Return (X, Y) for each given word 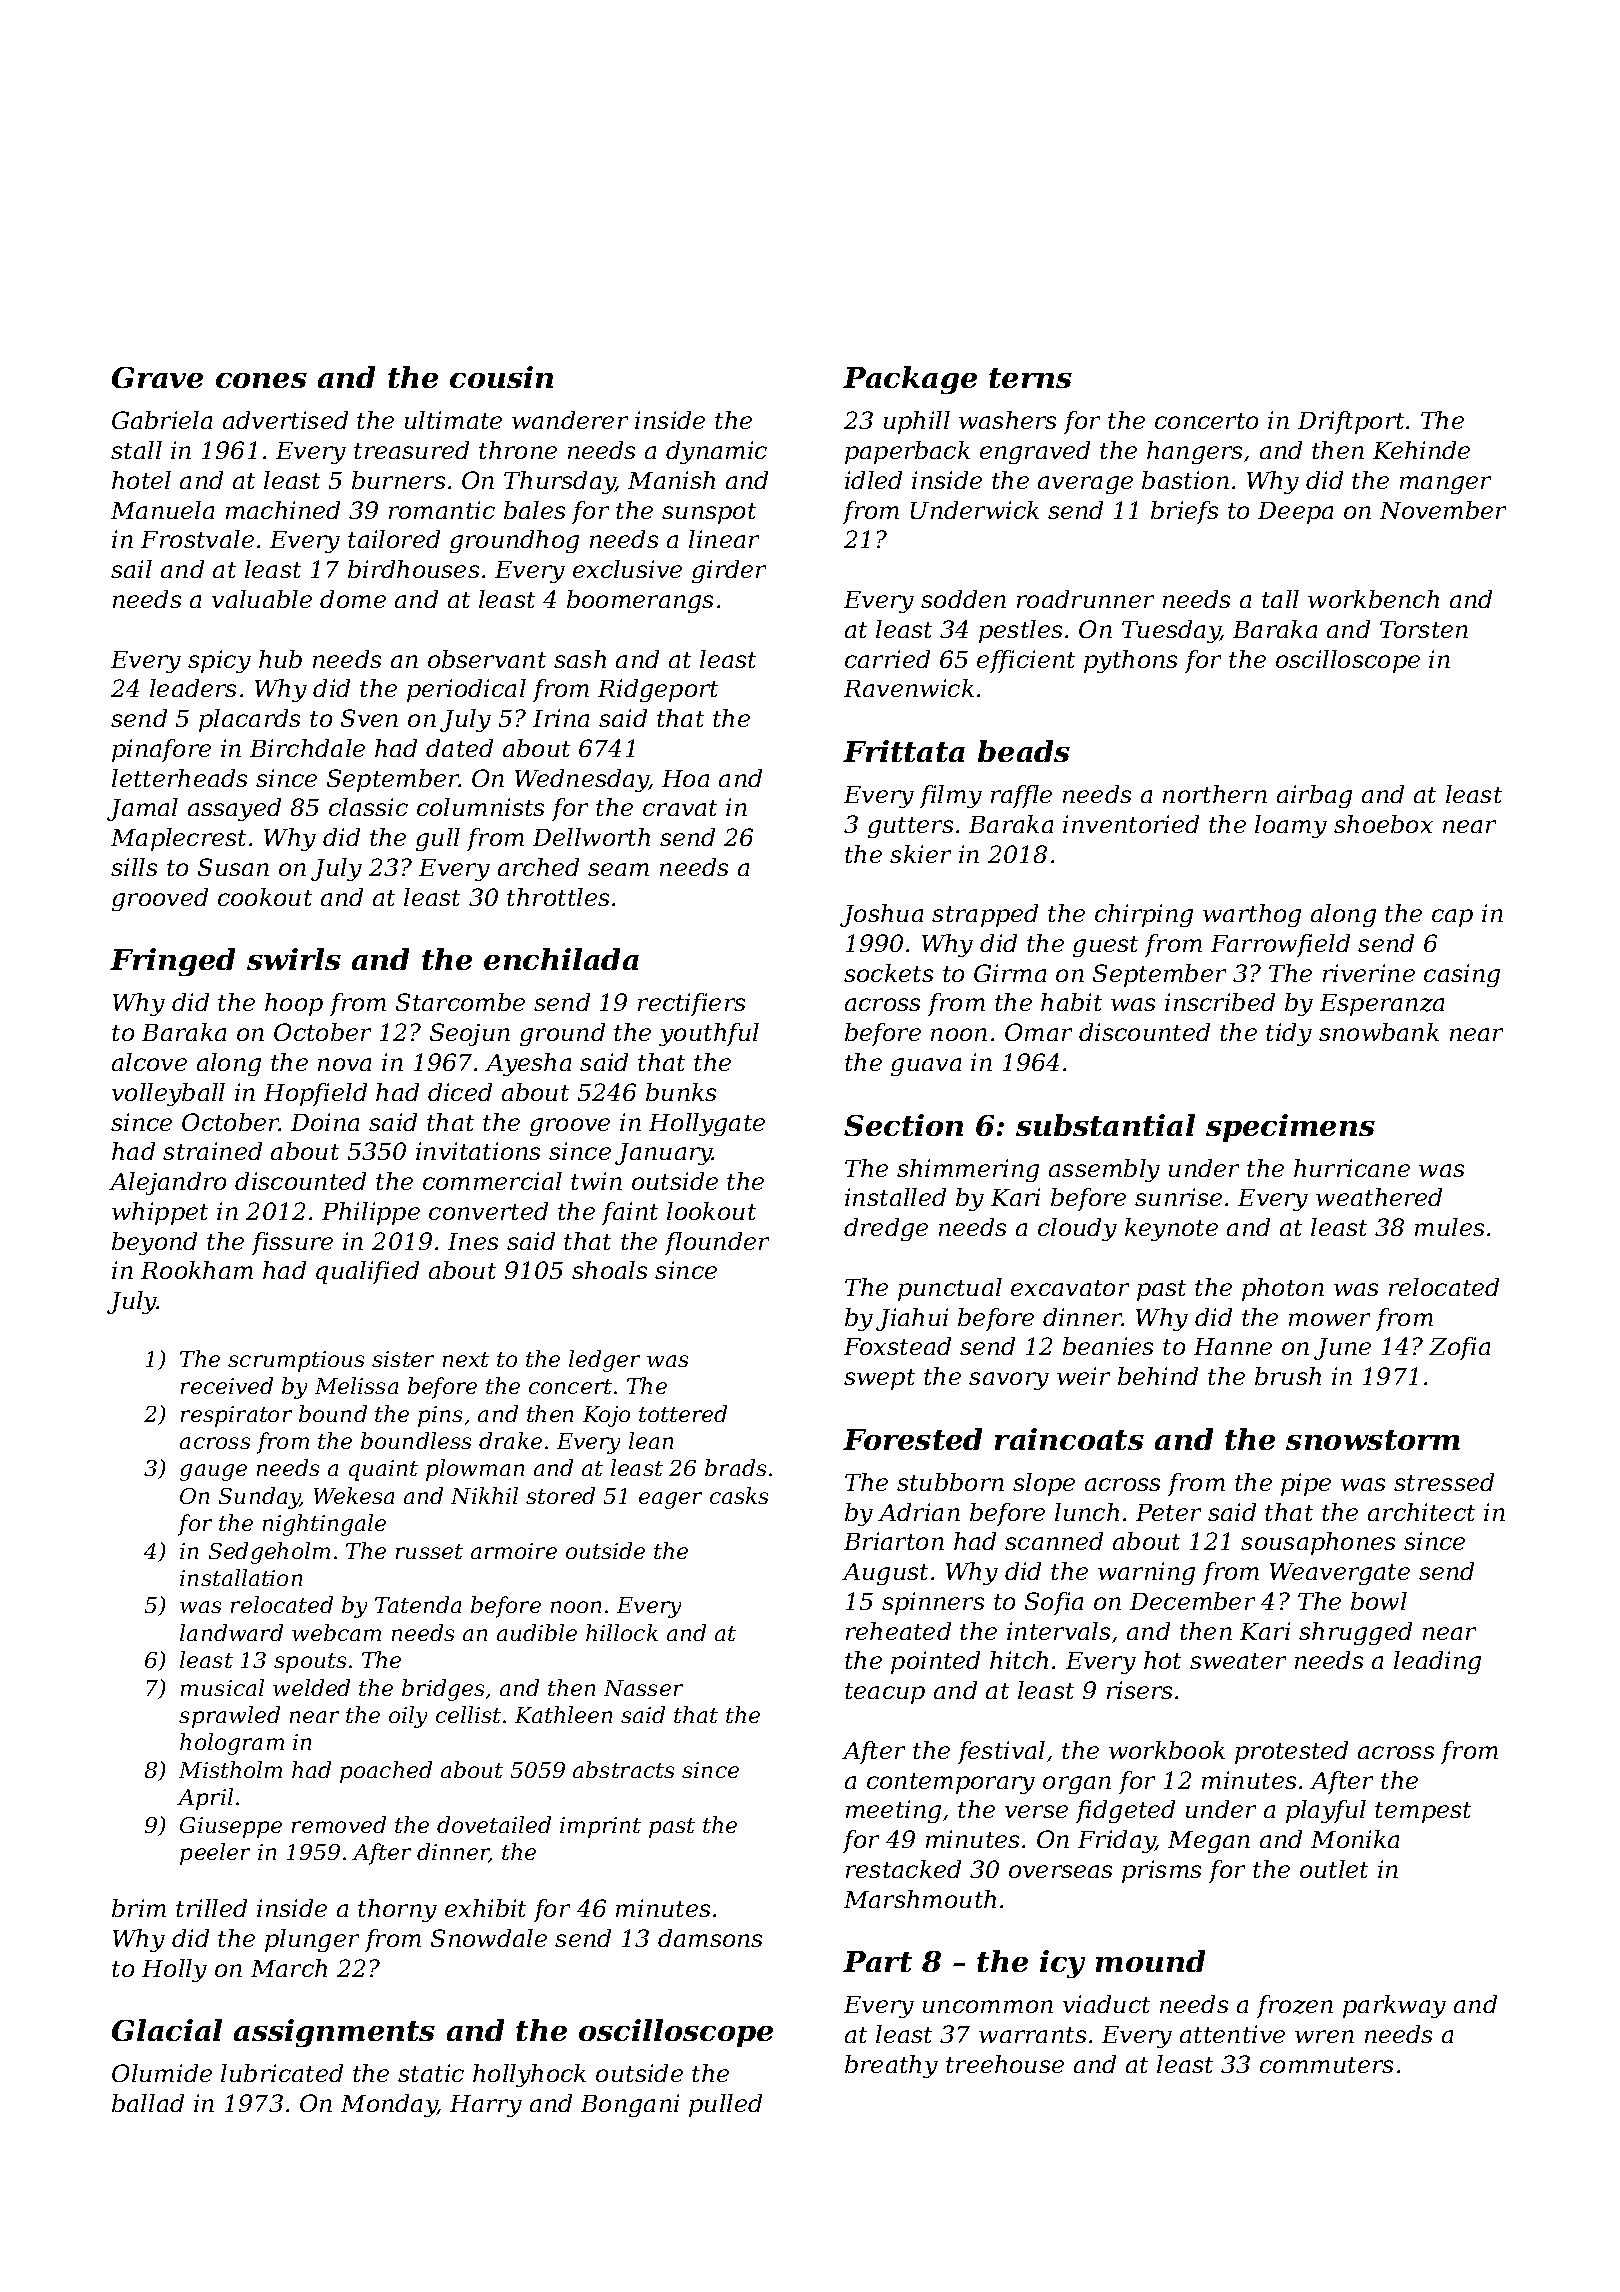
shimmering (968, 1170)
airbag (1314, 796)
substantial (1105, 1125)
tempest (1423, 1812)
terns (1030, 378)
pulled (725, 2105)
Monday (389, 2105)
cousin (501, 377)
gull (438, 839)
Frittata (904, 751)
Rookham (197, 1270)
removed (339, 1824)
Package (910, 380)
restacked (903, 1869)
